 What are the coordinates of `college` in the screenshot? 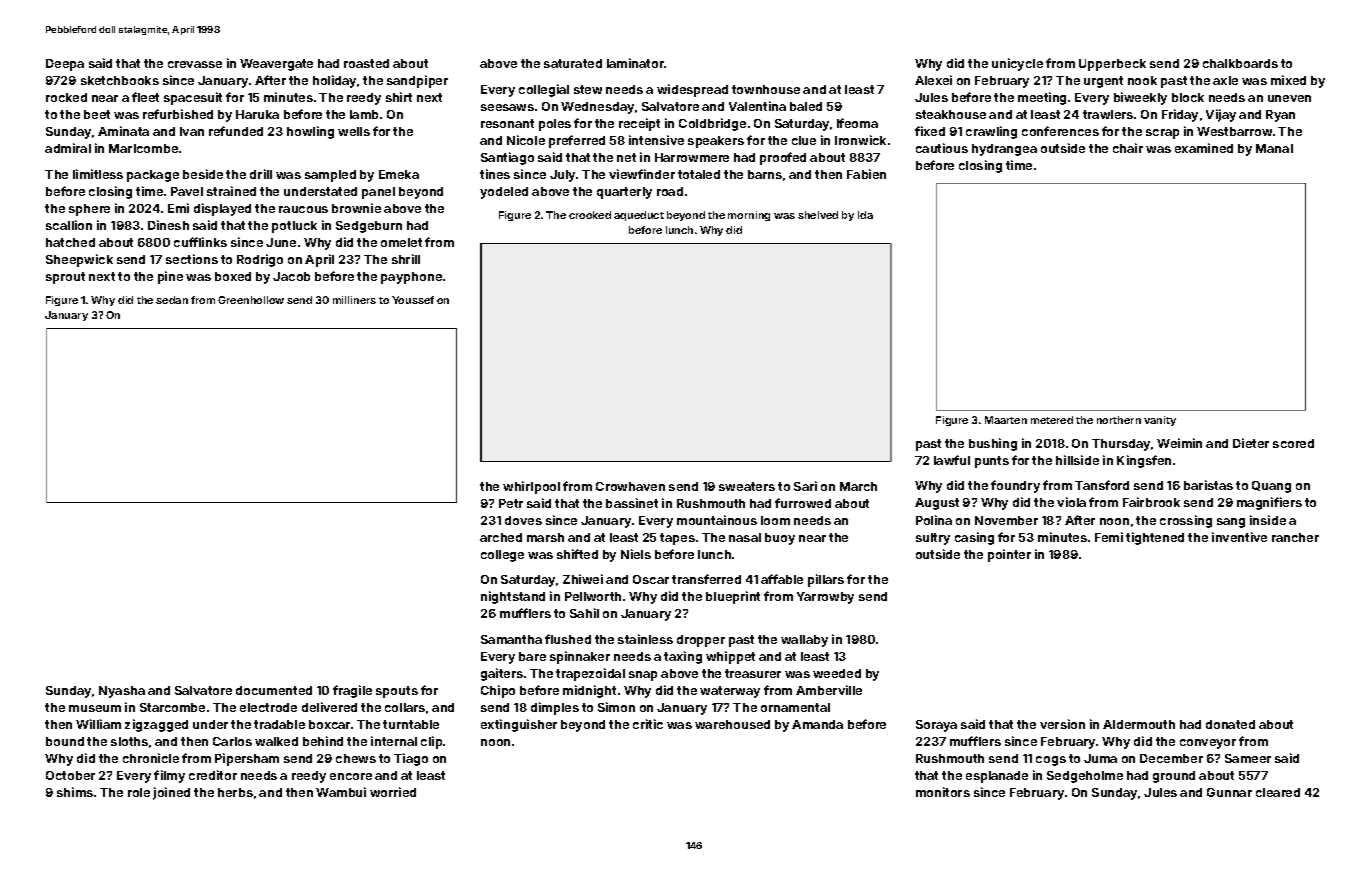 It's located at (502, 556).
